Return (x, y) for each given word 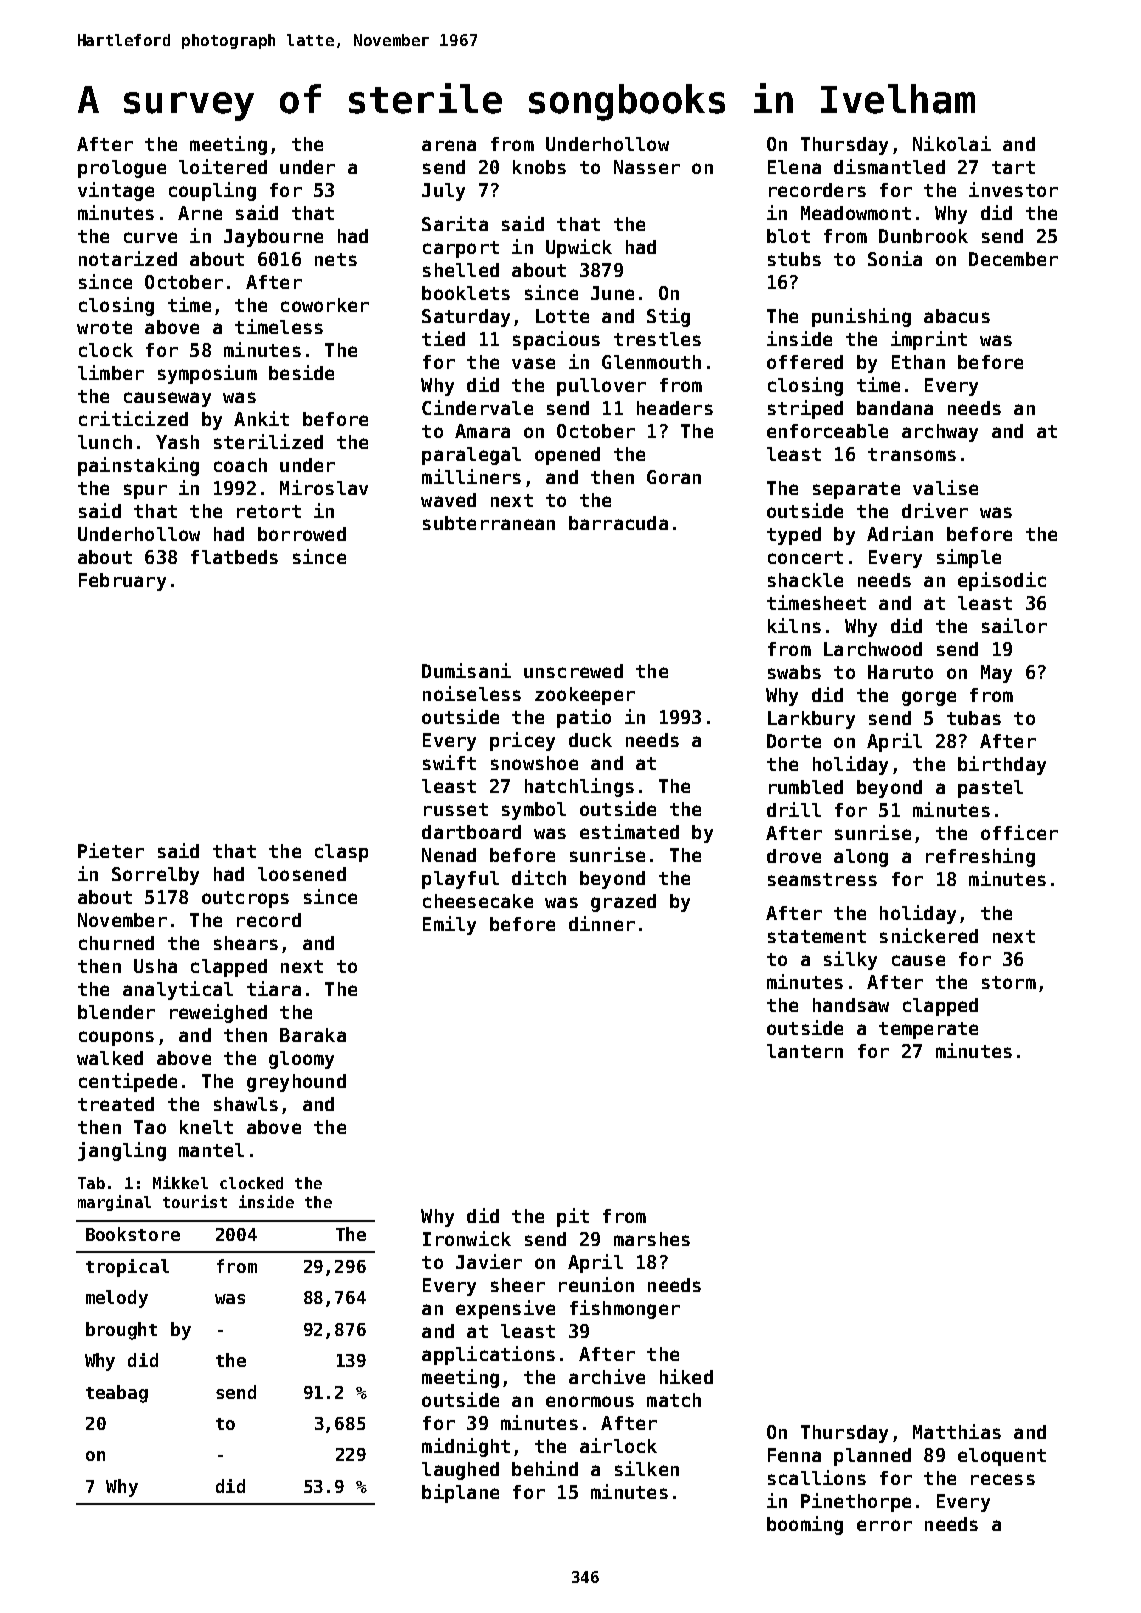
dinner (602, 923)
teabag (117, 1394)
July (443, 192)
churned (116, 943)
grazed (623, 903)
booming (805, 1525)
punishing (861, 317)
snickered (929, 935)
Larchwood (873, 649)
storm (1009, 982)
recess (1003, 1479)
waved (448, 500)
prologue (122, 169)
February (122, 582)
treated (116, 1104)
